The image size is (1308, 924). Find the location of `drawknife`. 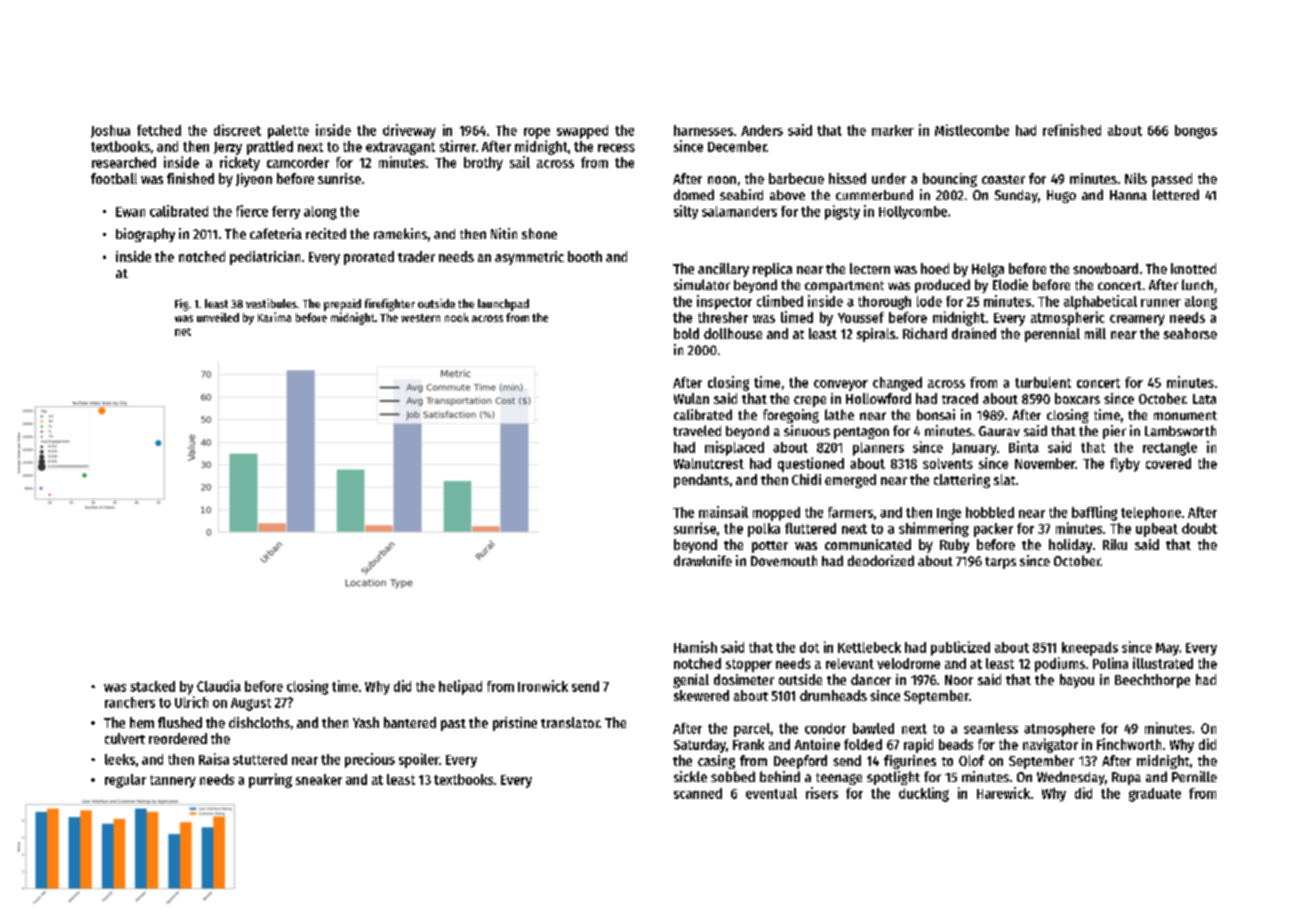

drawknife is located at coordinates (703, 560).
